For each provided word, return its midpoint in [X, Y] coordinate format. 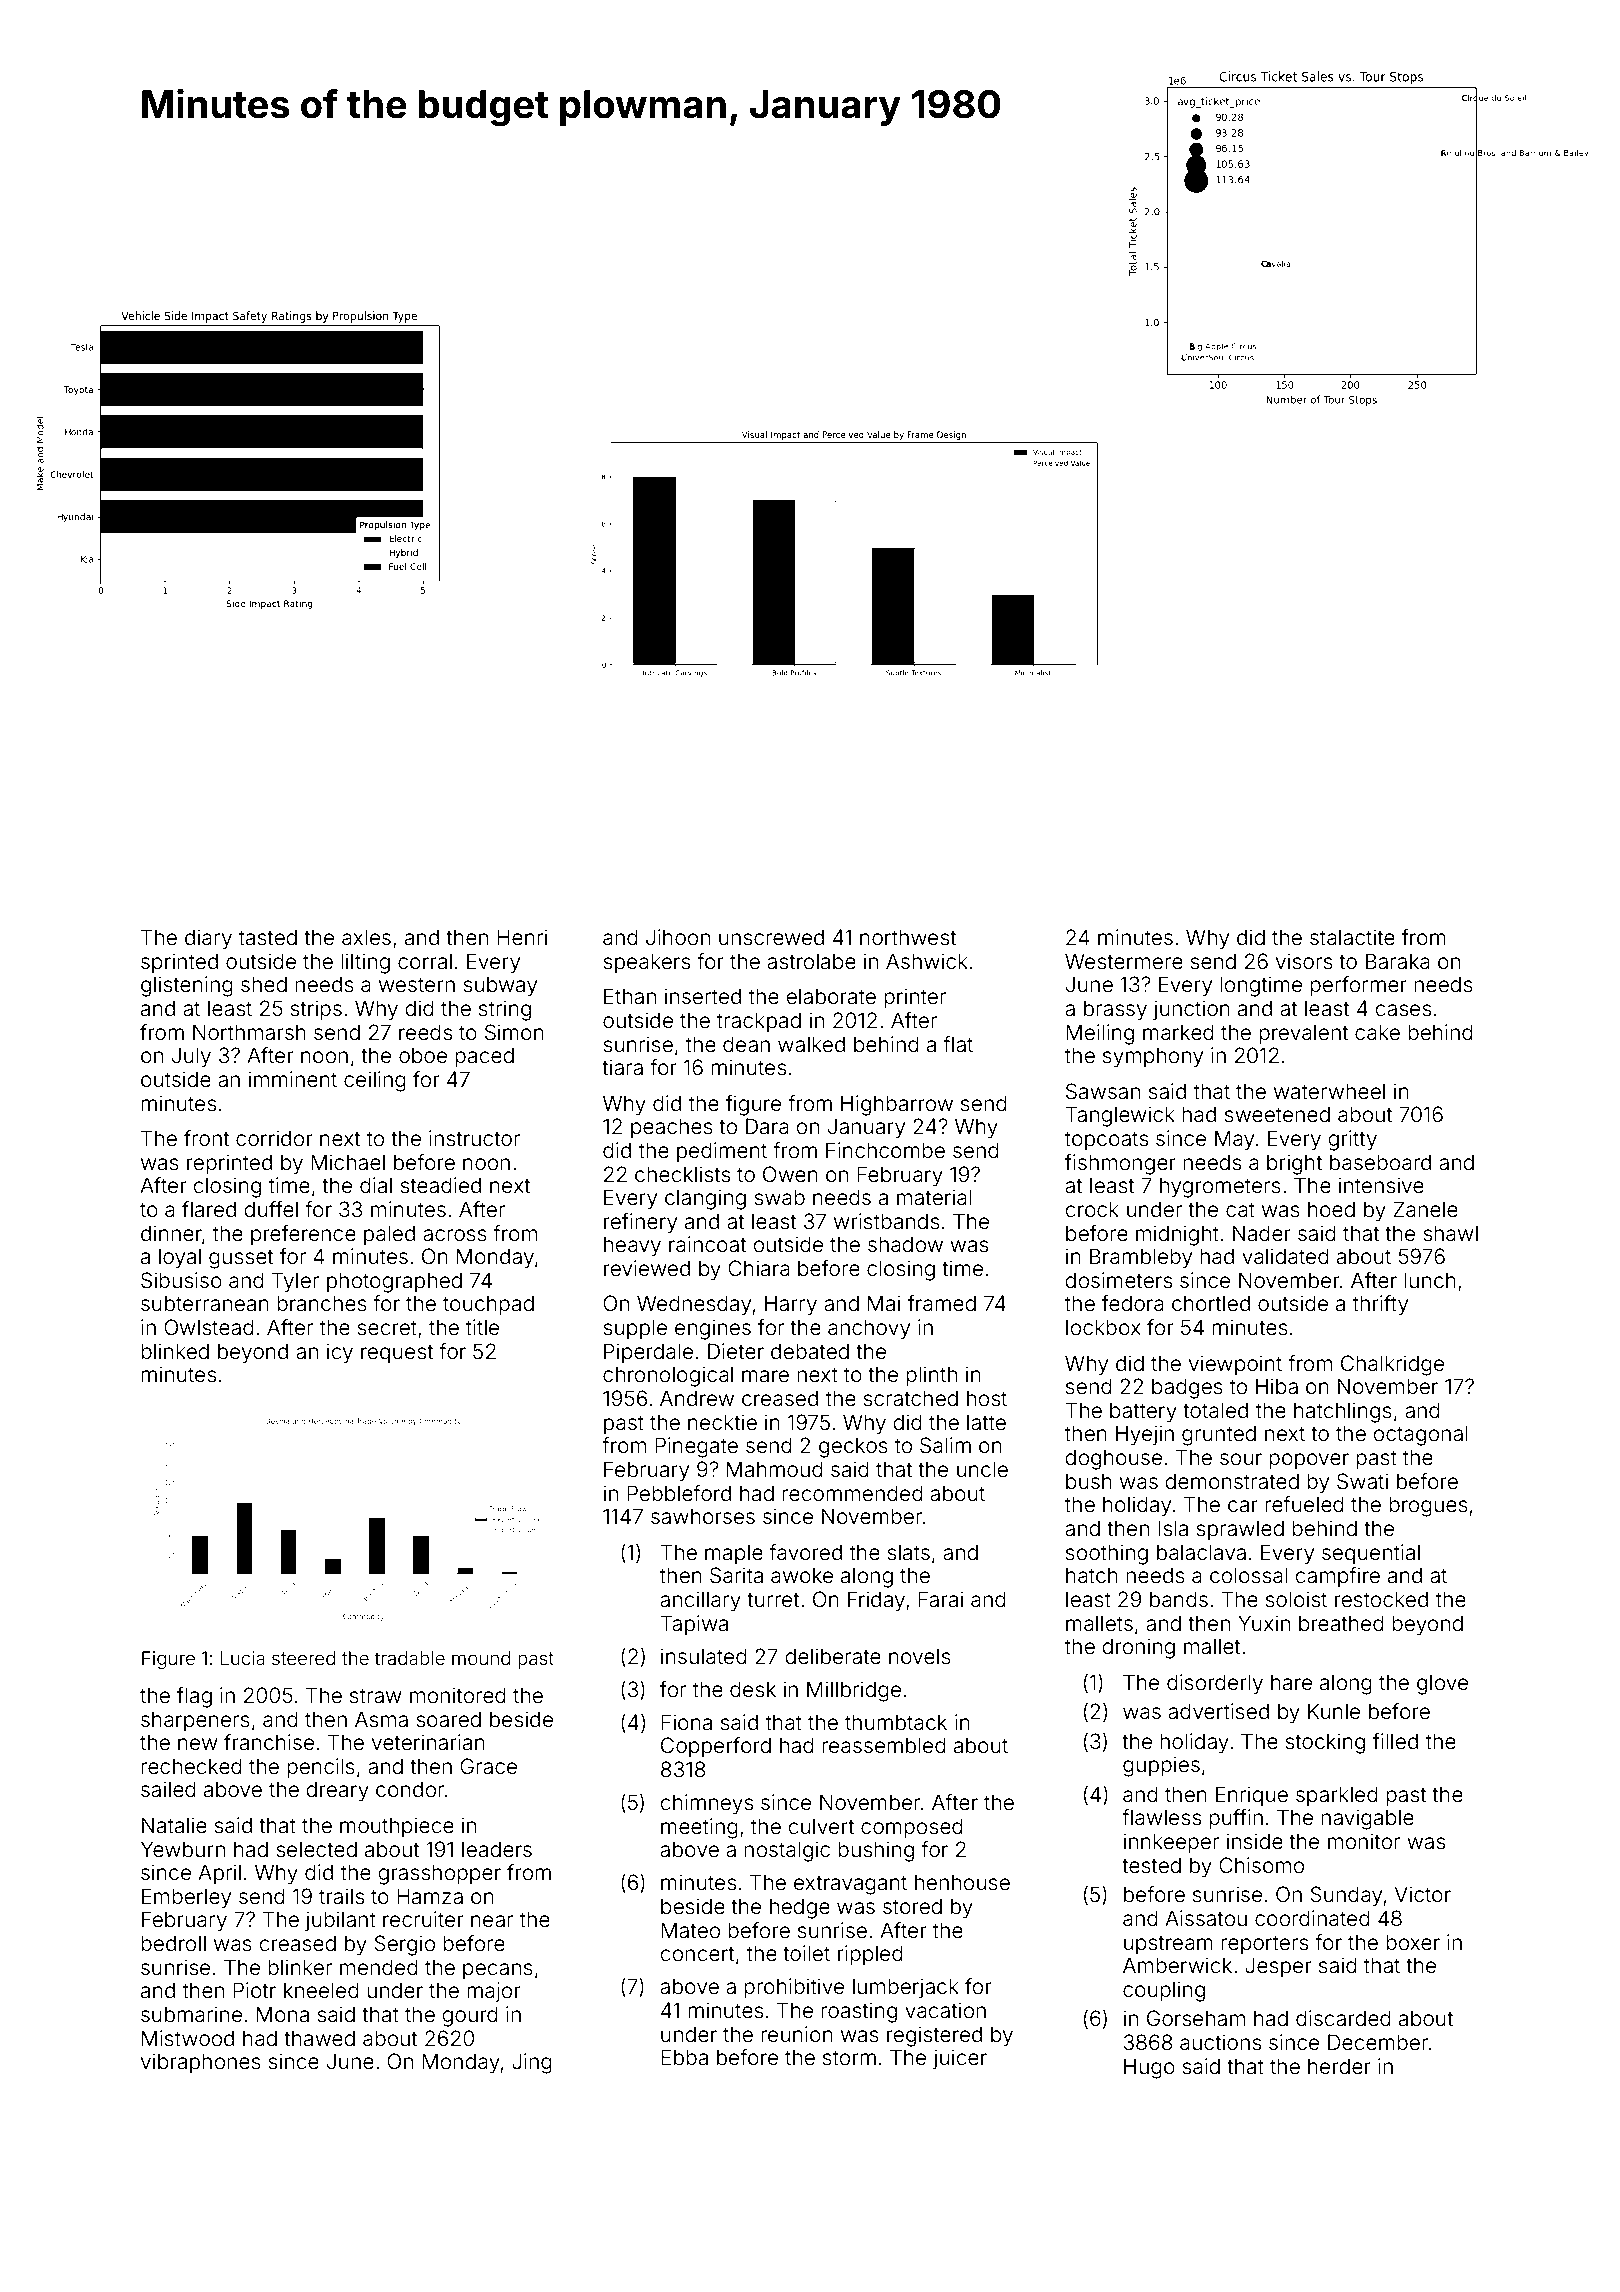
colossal [1249, 1575]
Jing [532, 2063]
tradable [410, 1658]
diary [208, 939]
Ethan [630, 996]
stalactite [1352, 937]
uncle [982, 1469]
